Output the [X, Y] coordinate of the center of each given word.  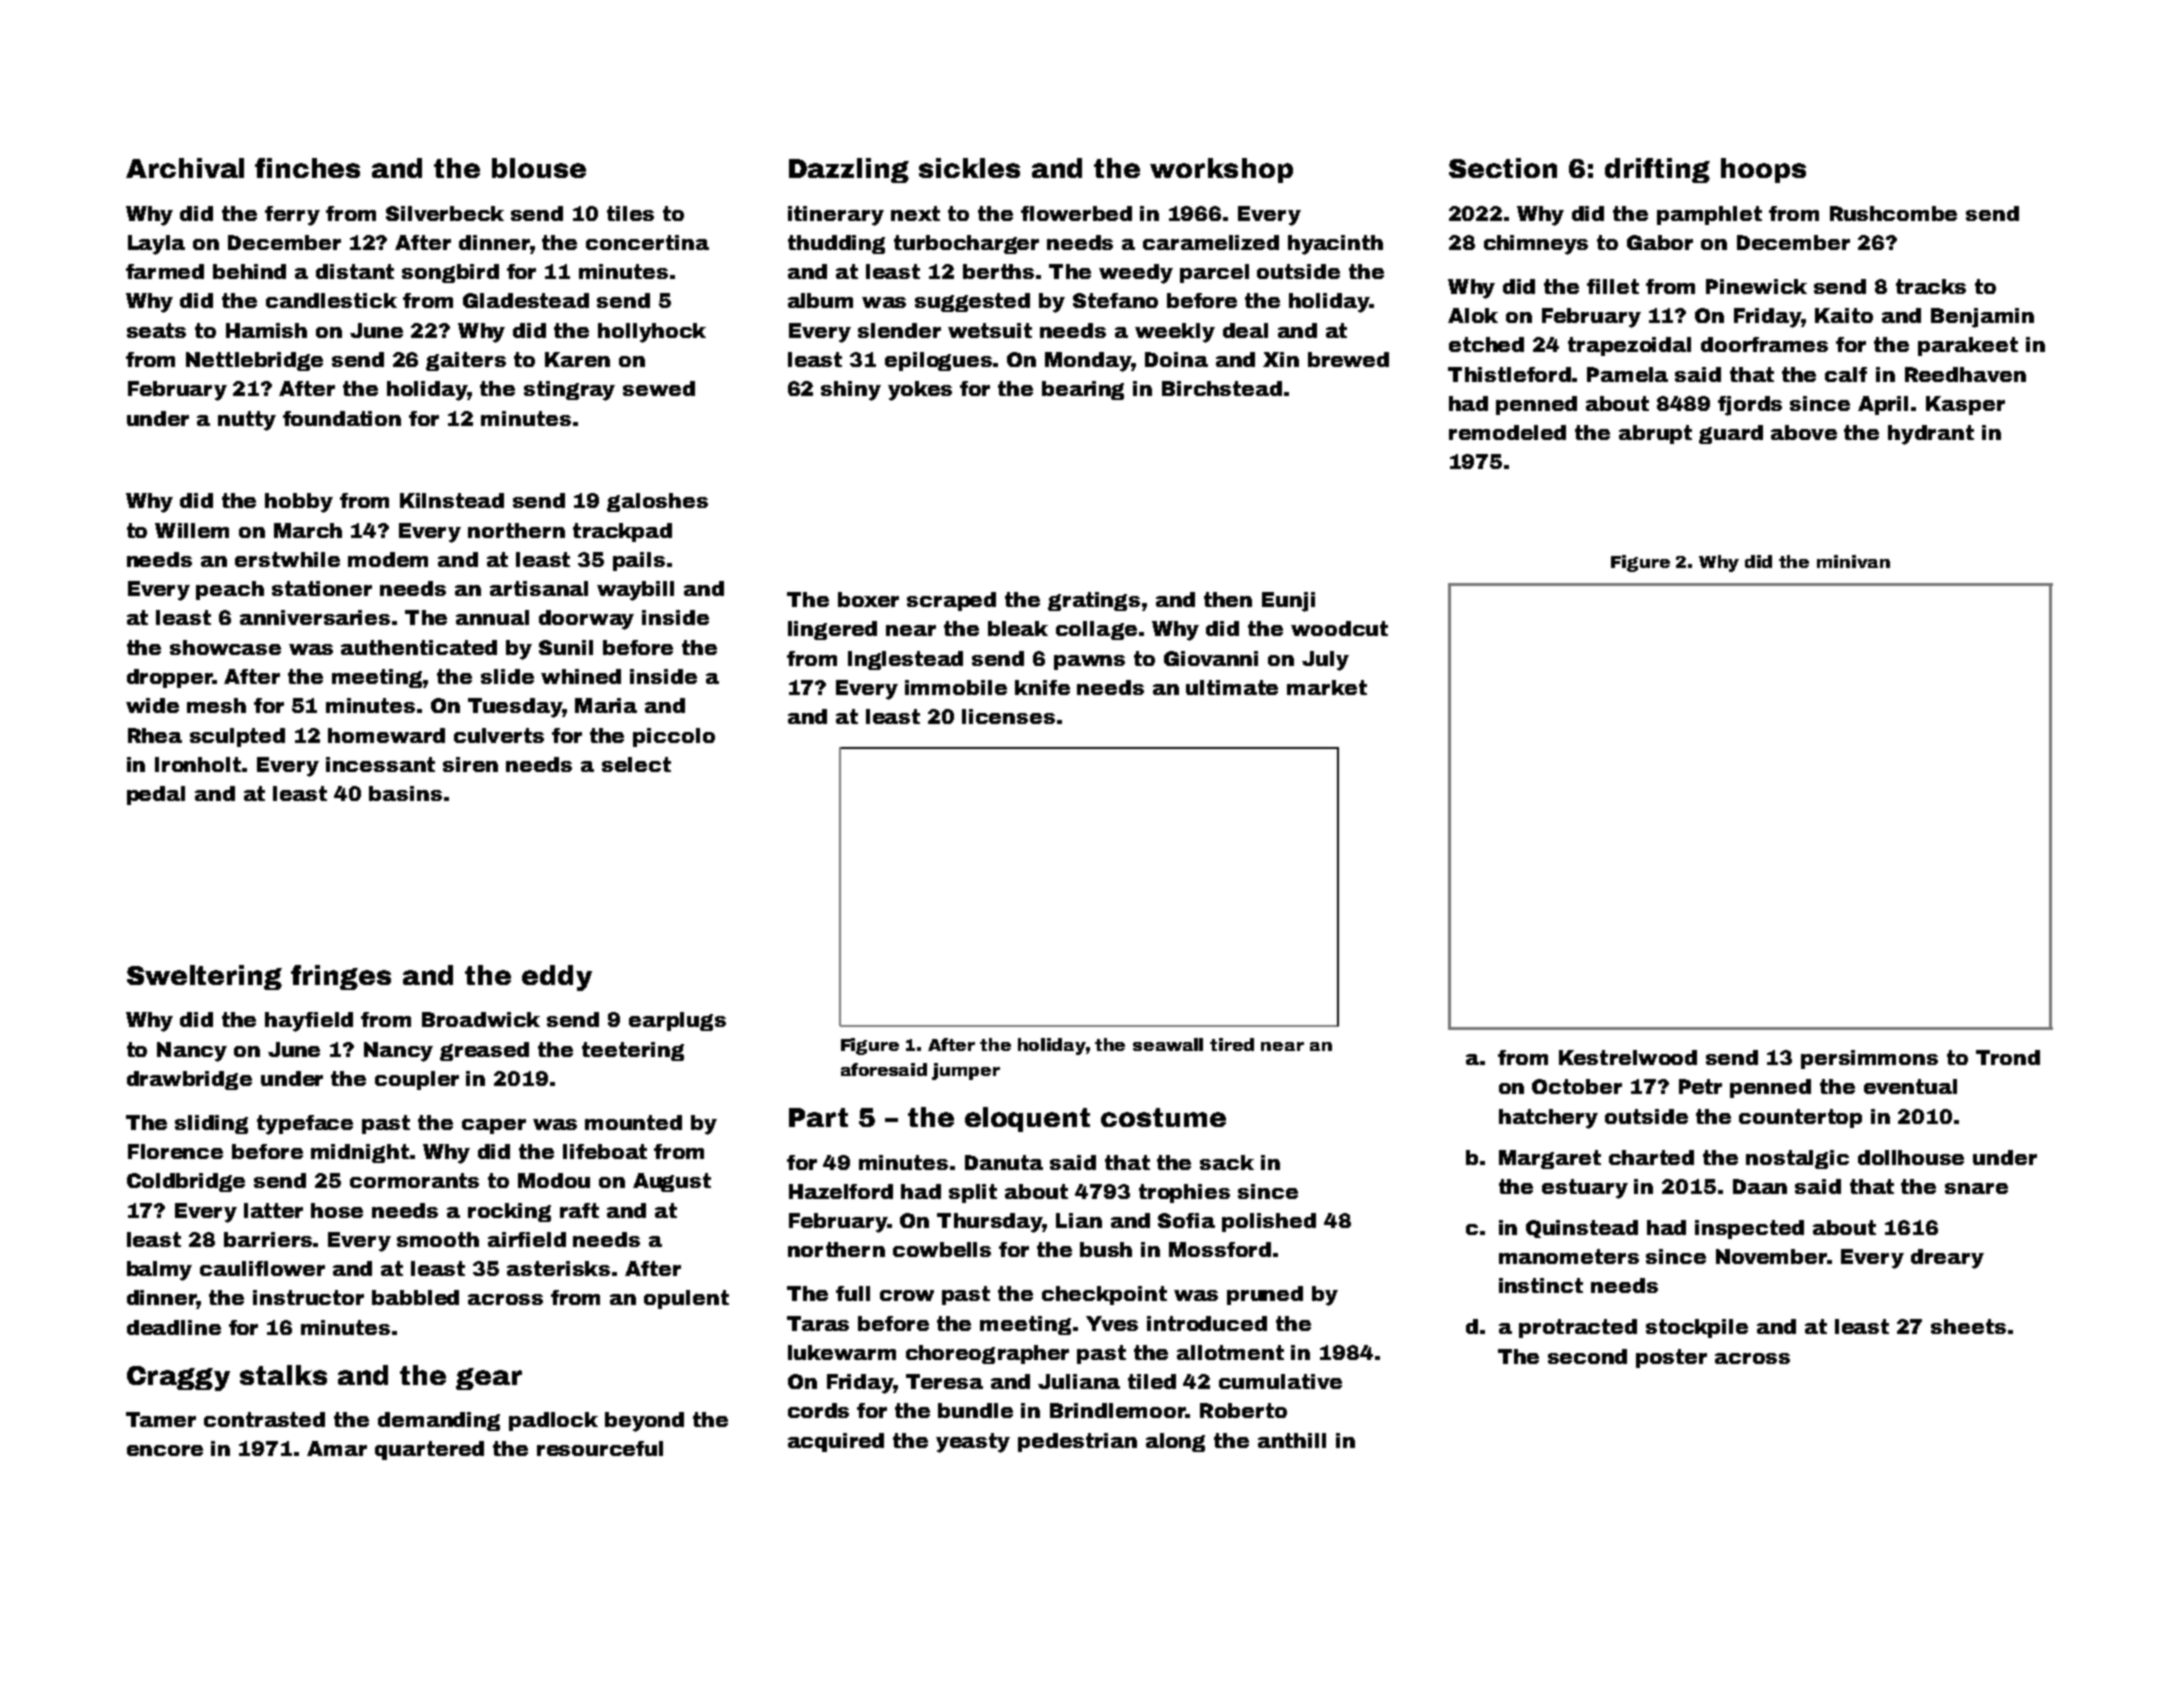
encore [165, 1450]
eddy [557, 978]
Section [1503, 168]
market [1327, 687]
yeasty [973, 1443]
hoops [1763, 170]
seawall [1168, 1044]
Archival [185, 168]
